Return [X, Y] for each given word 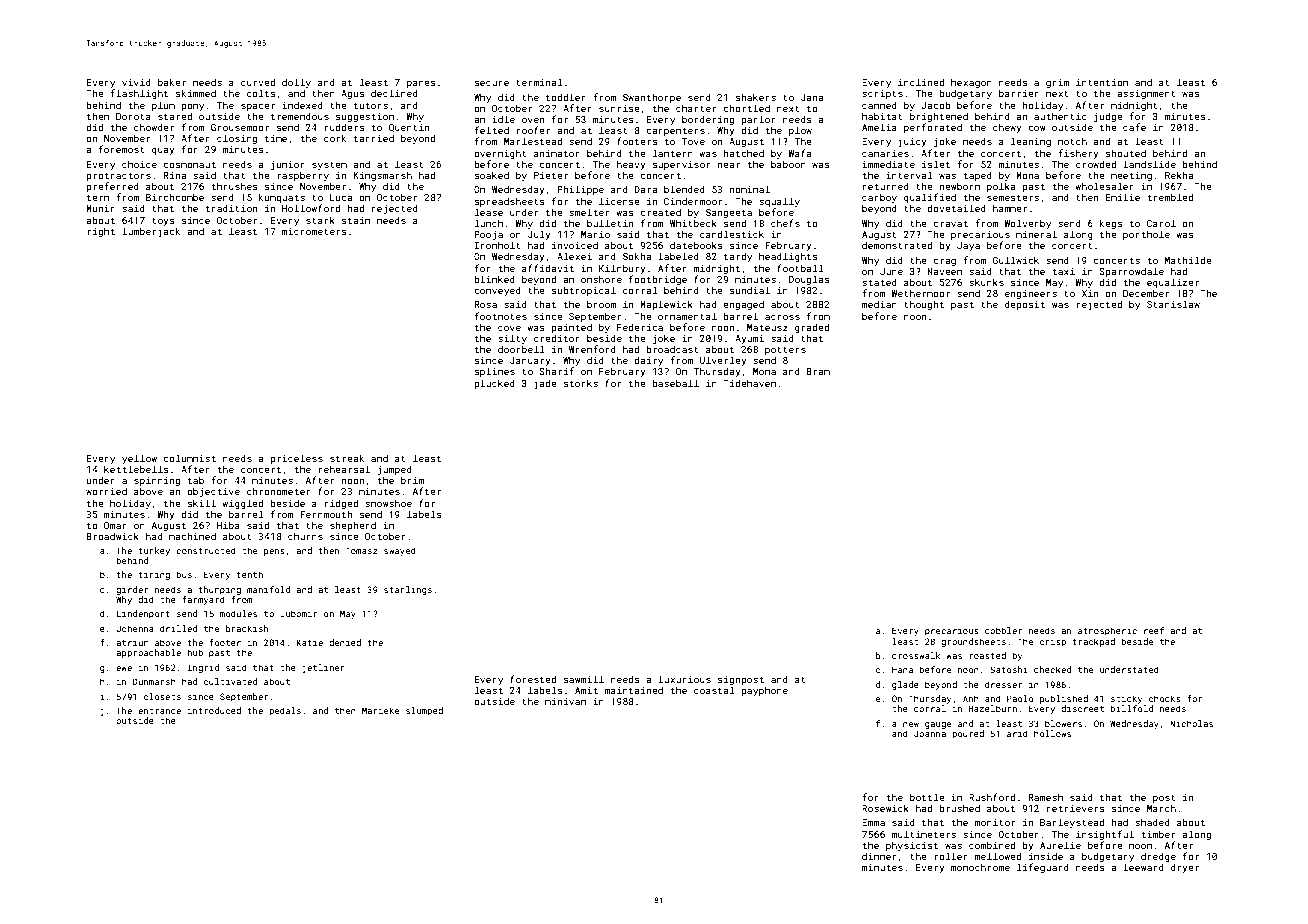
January [530, 361]
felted [492, 130]
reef [1154, 630]
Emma [873, 822]
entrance [159, 711]
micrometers [314, 231]
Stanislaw [1173, 304]
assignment [1146, 94]
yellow [139, 459]
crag [944, 262]
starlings [408, 590]
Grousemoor [240, 127]
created [660, 212]
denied [345, 642]
